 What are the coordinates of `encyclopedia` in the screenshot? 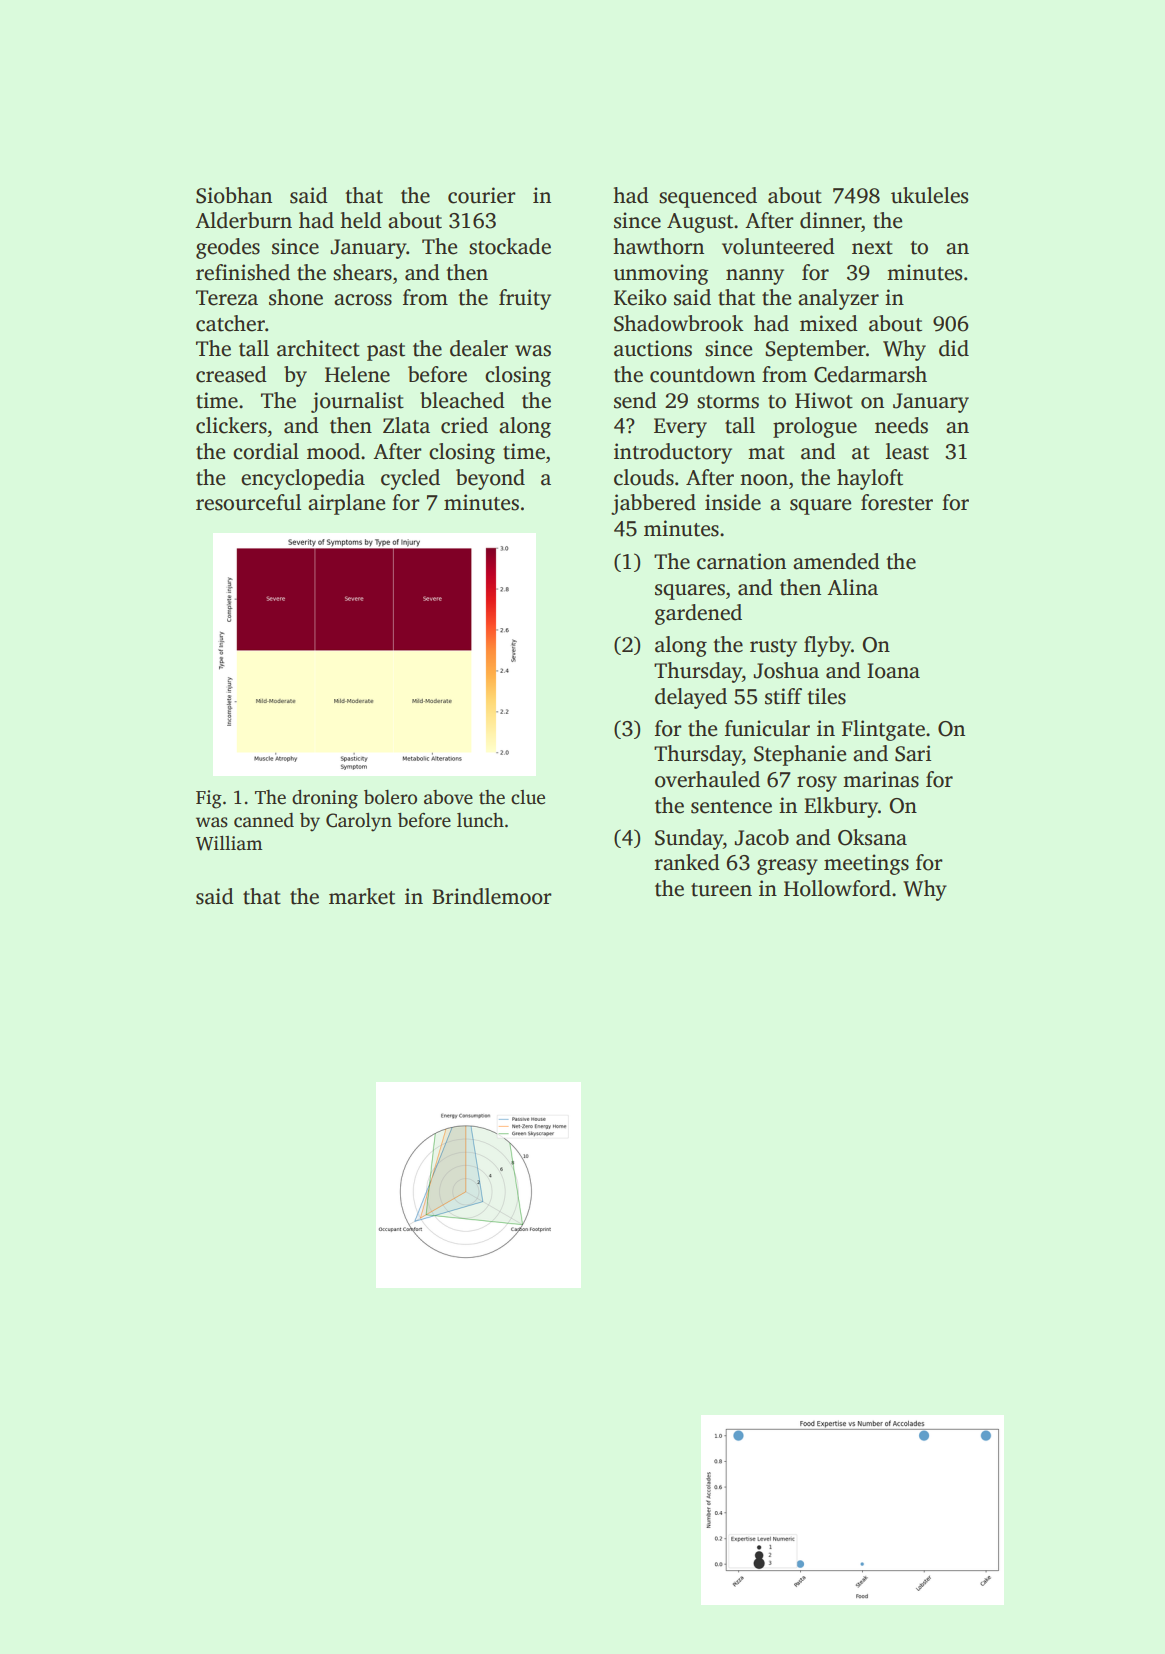 It's located at (303, 479).
